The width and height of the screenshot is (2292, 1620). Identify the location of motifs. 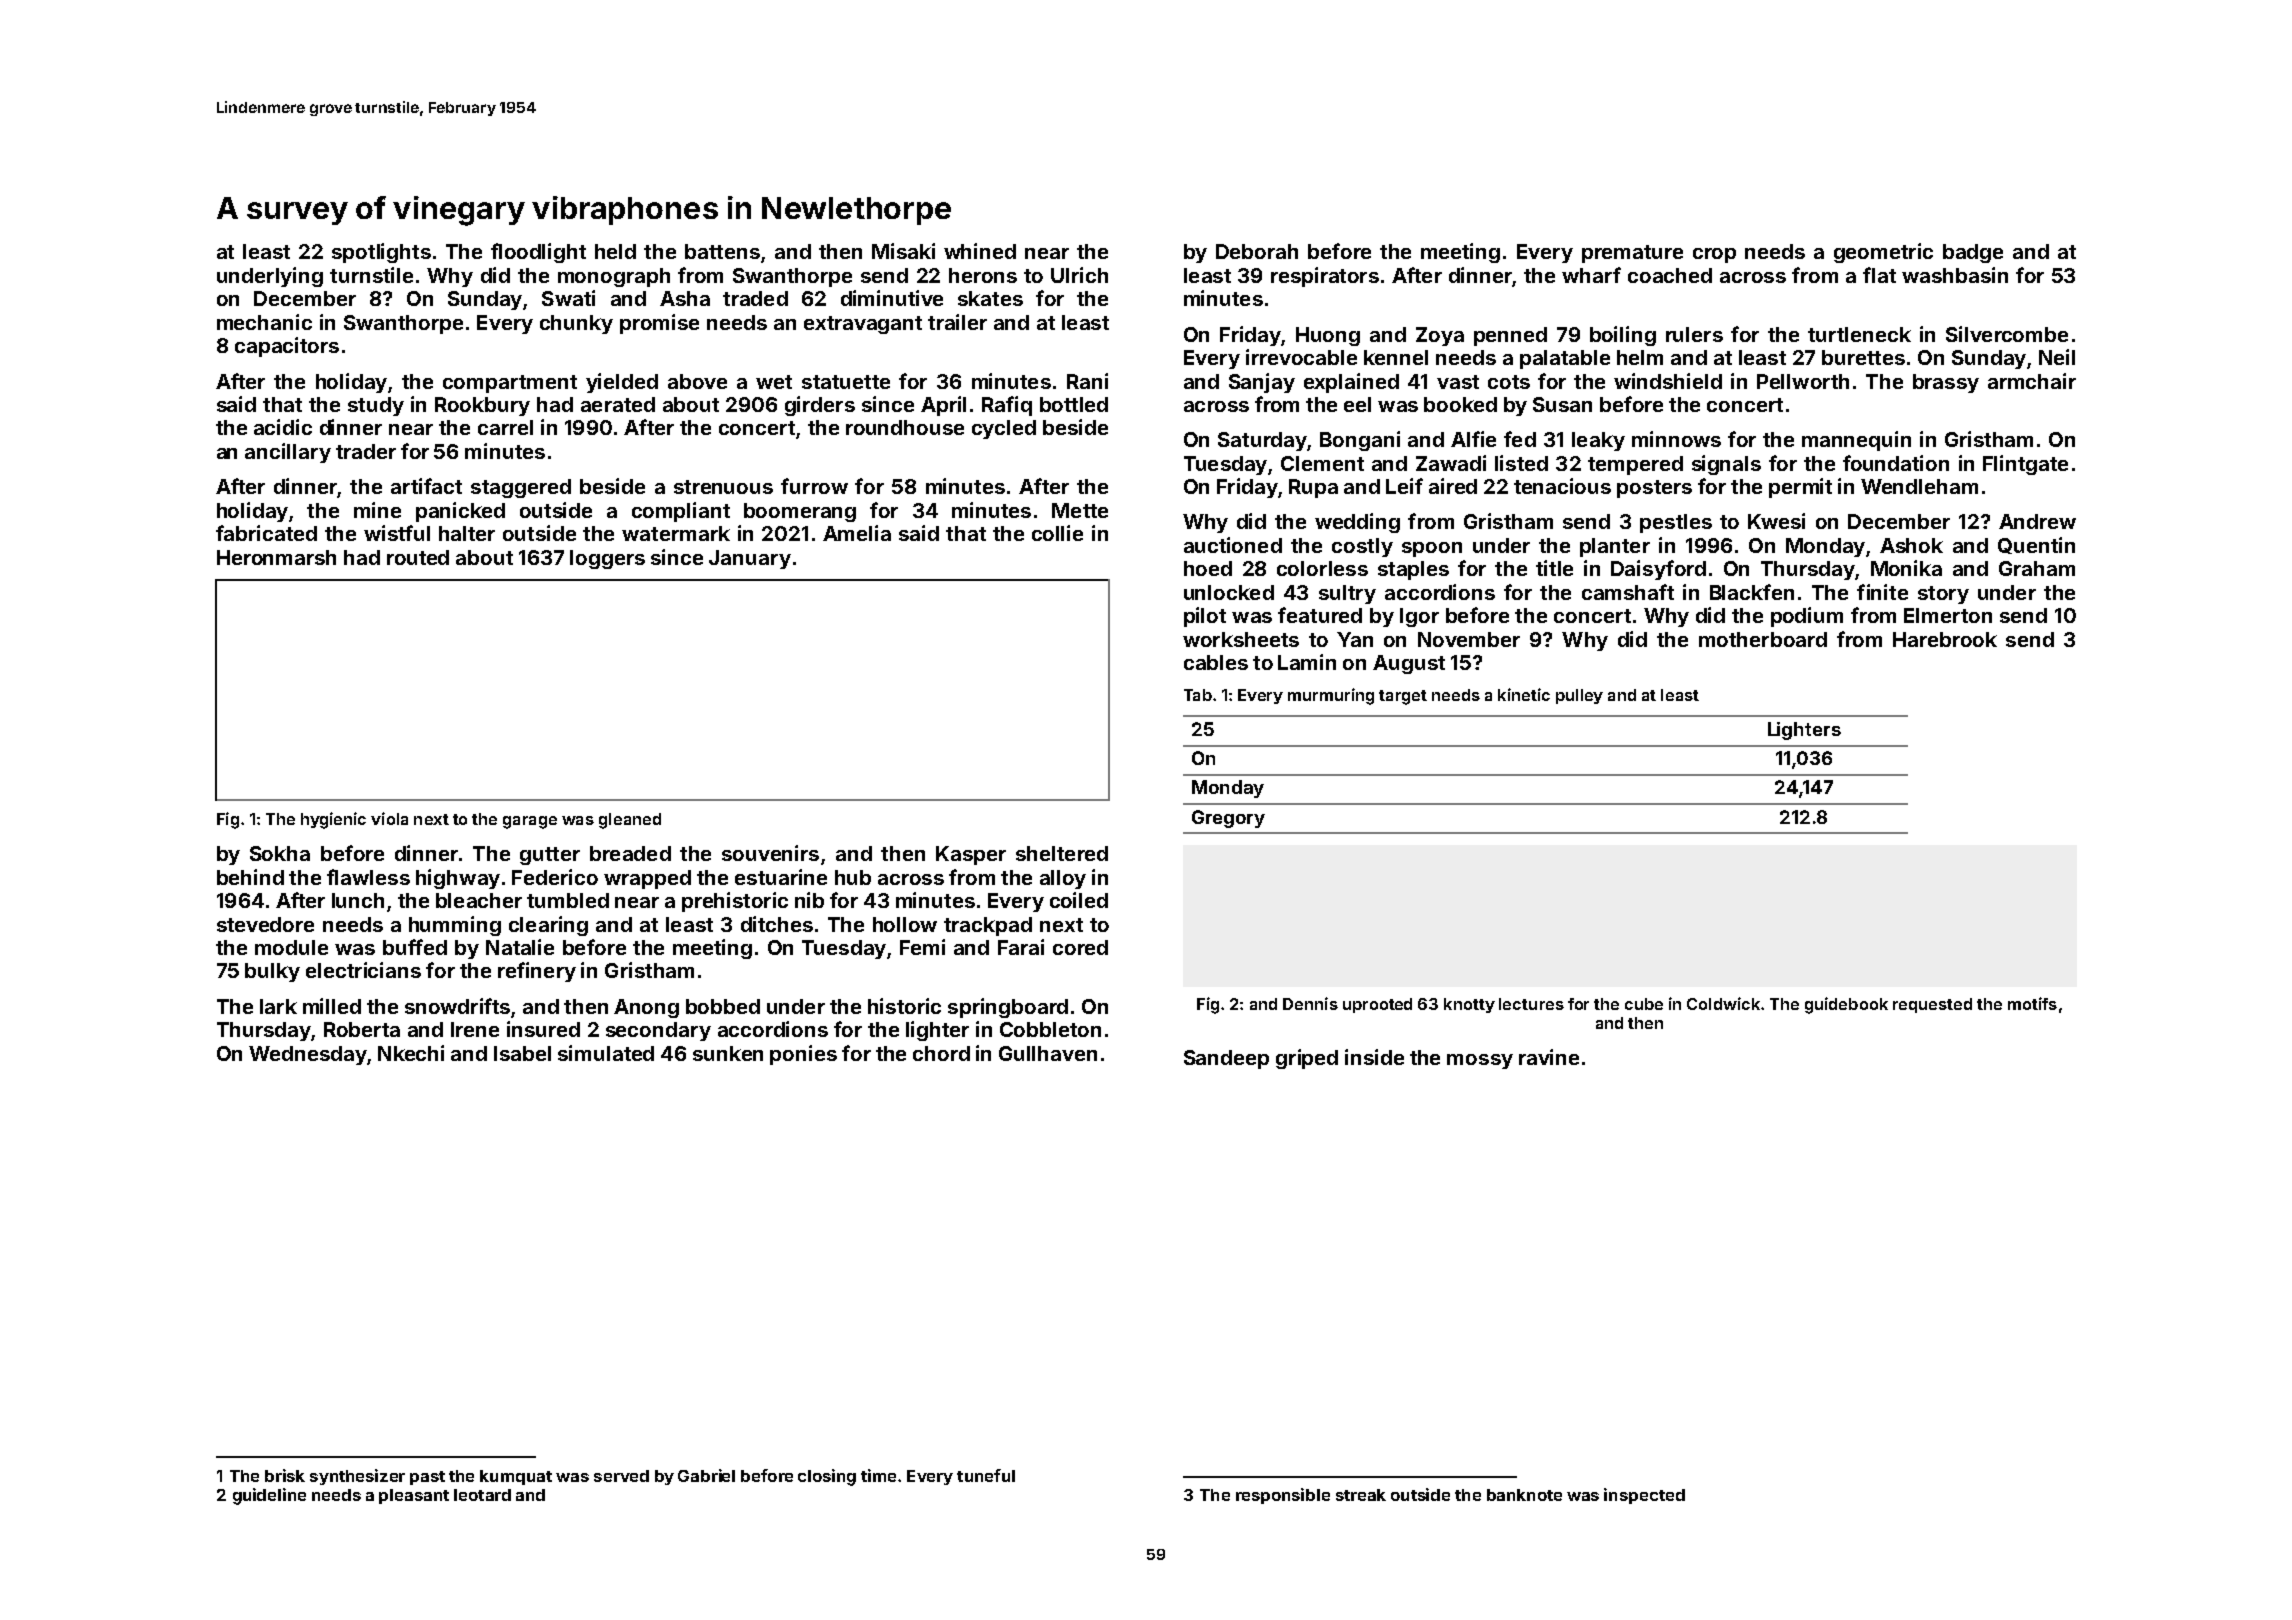
(2032, 1003).
